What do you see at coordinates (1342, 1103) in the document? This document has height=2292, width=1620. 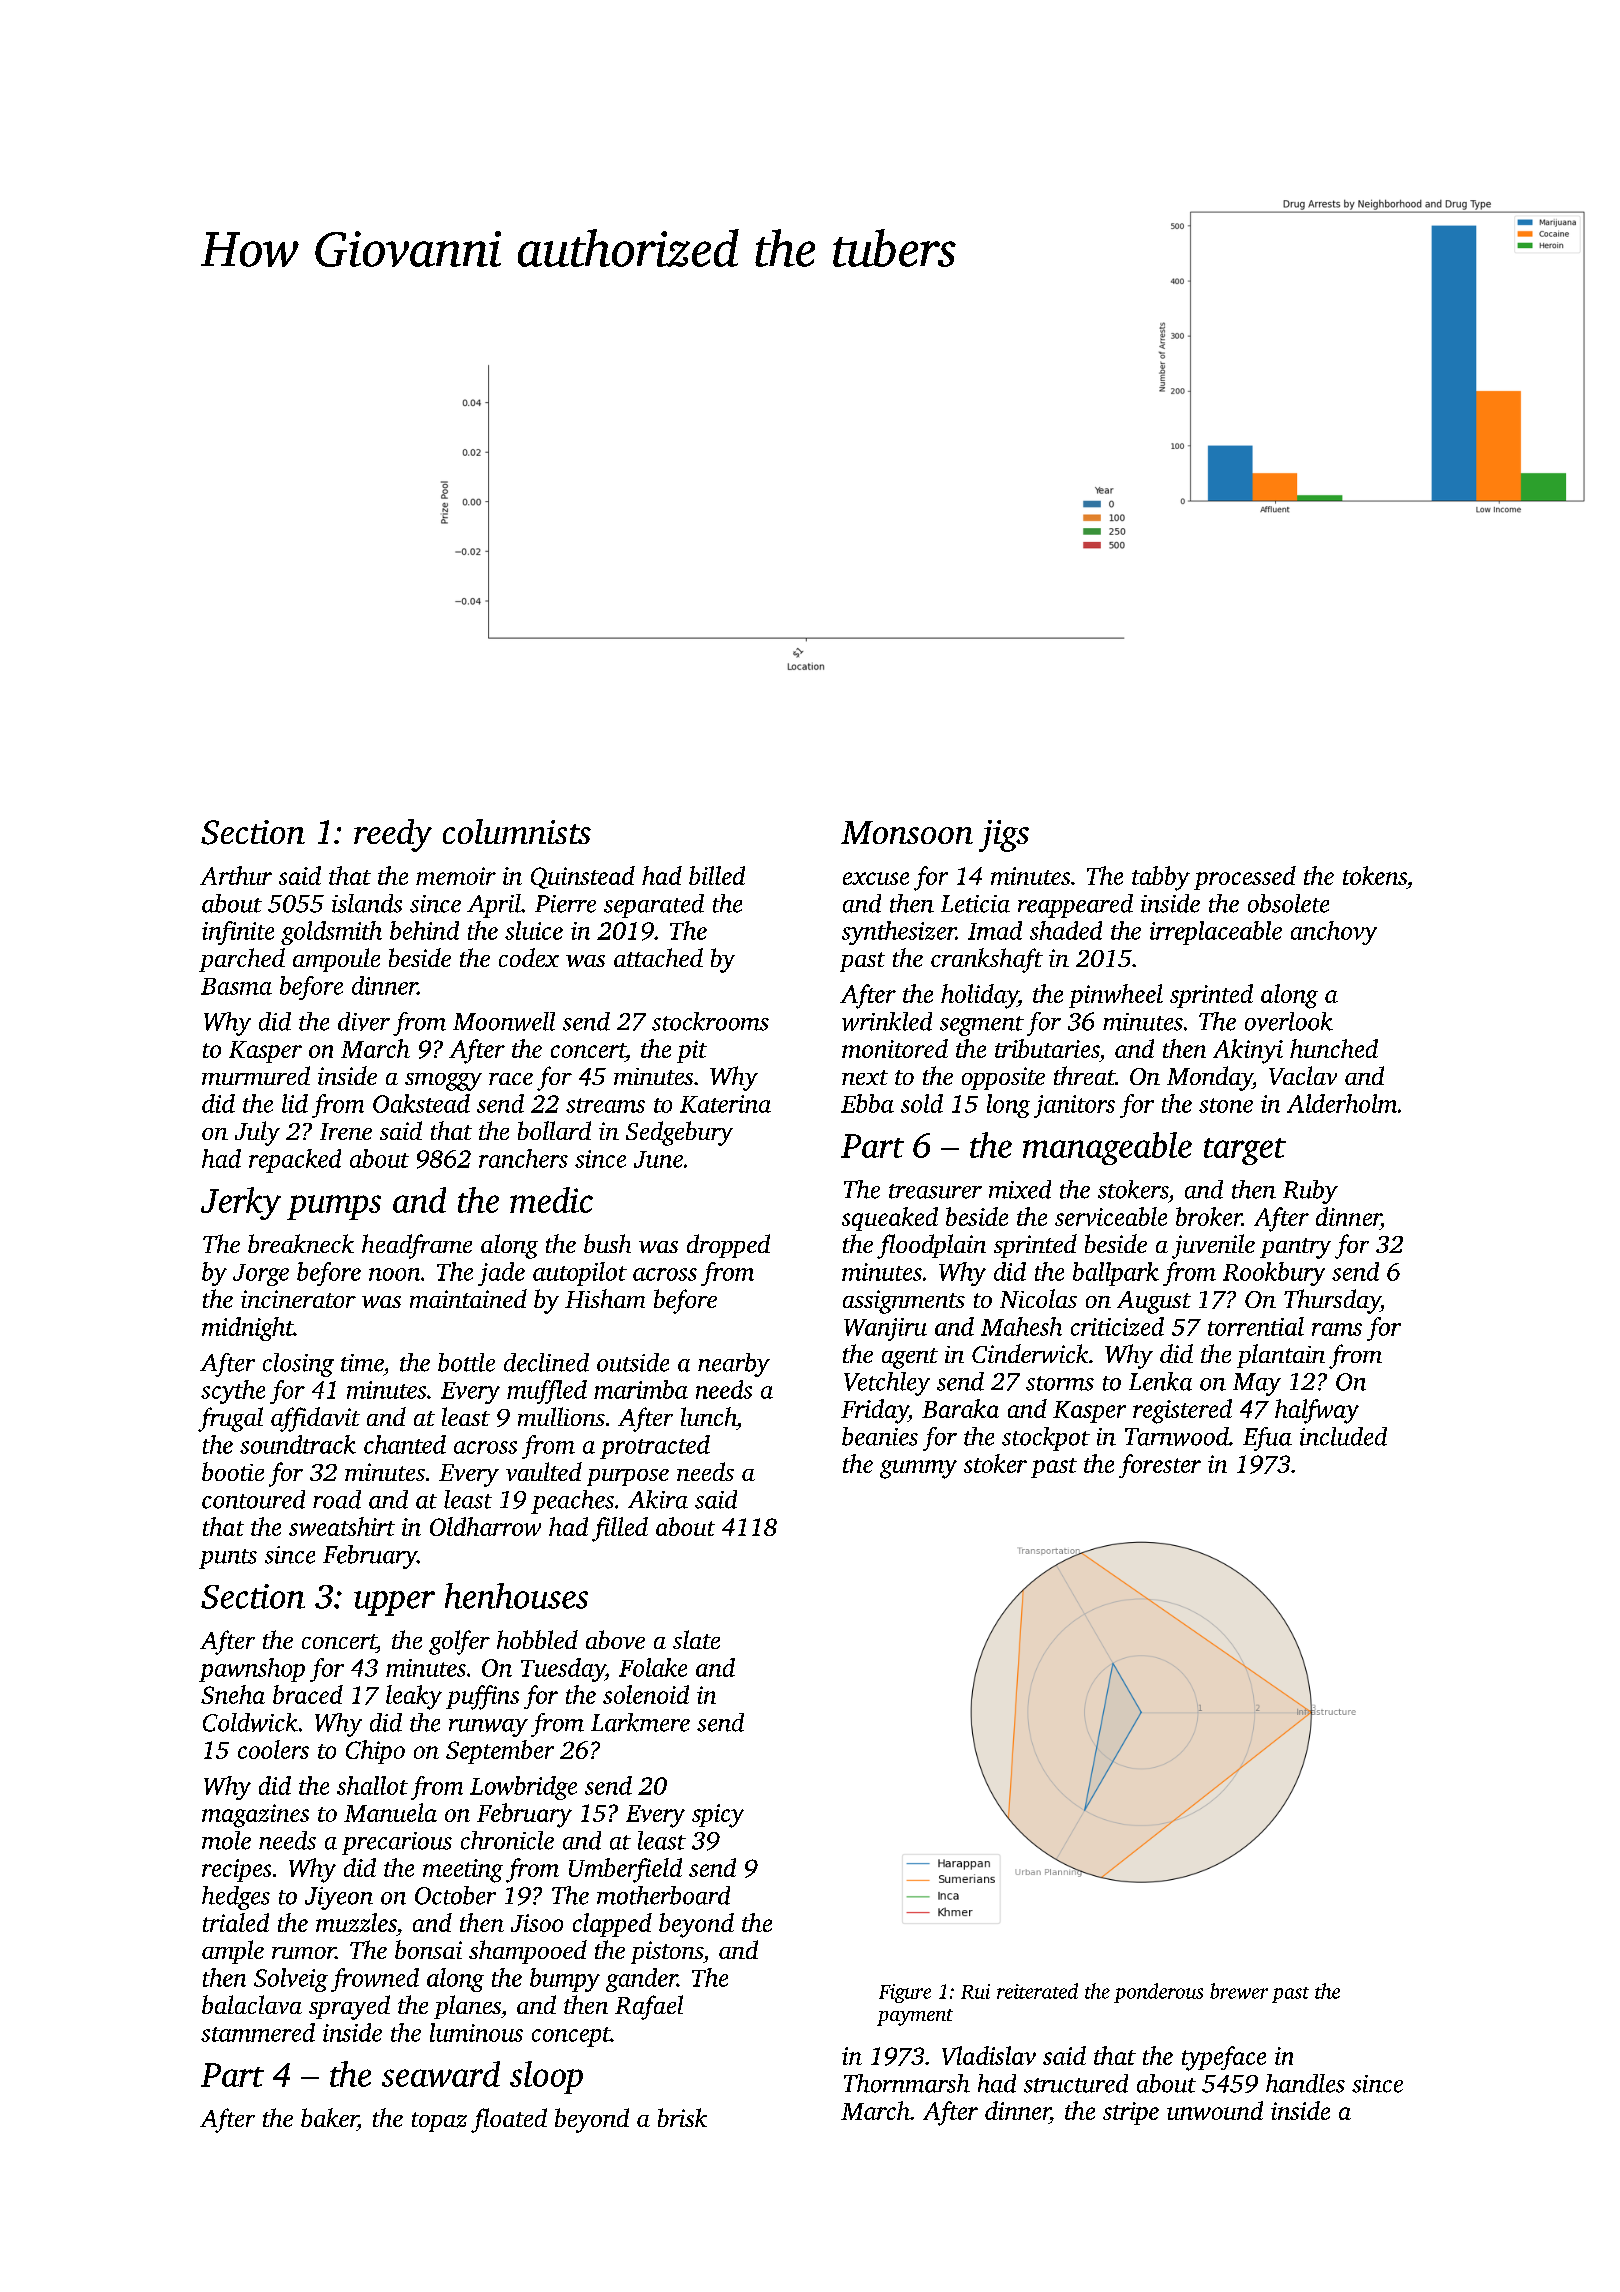 I see `Alderholm` at bounding box center [1342, 1103].
